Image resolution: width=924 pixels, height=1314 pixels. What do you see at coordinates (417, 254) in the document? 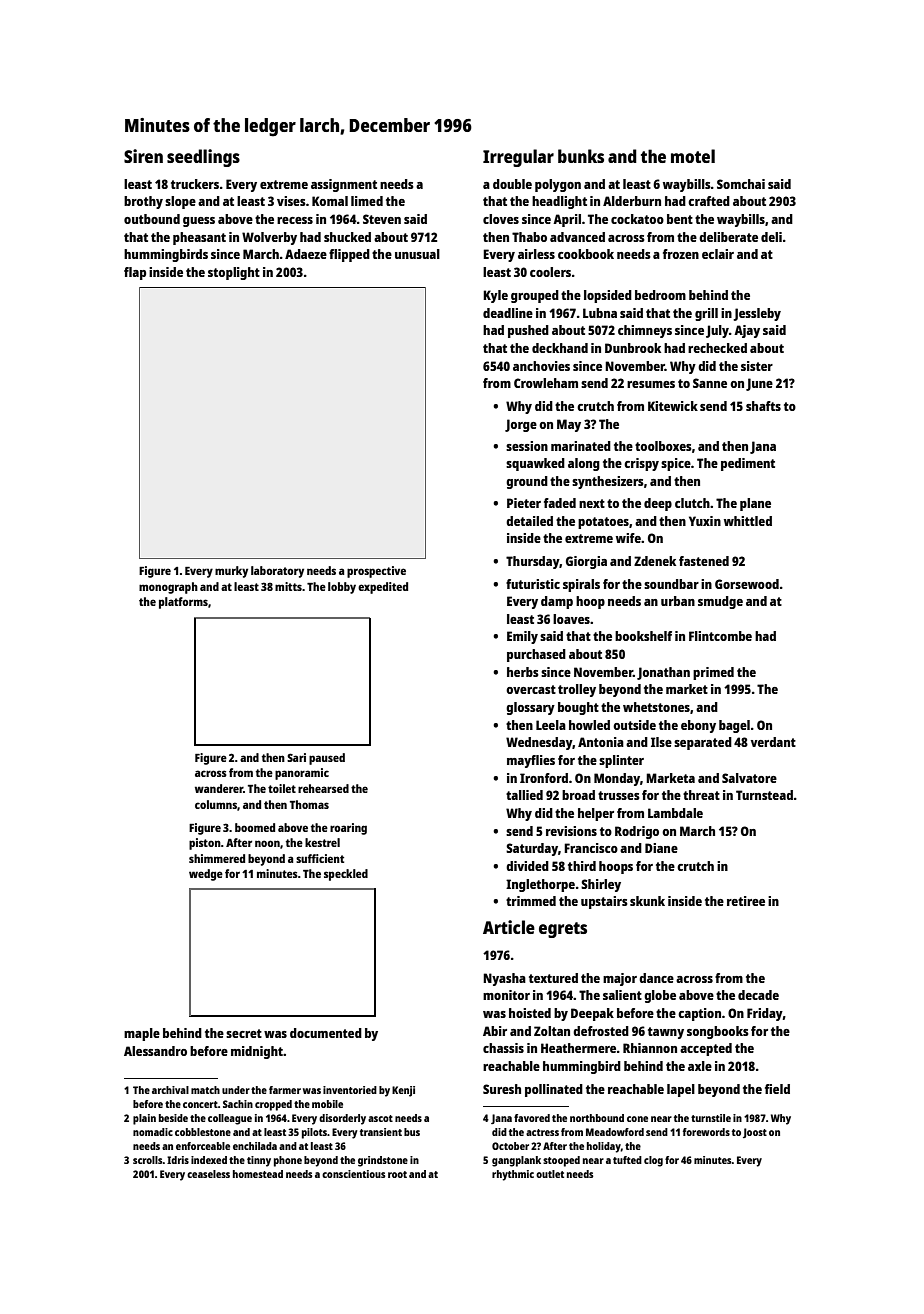
I see `unusual` at bounding box center [417, 254].
